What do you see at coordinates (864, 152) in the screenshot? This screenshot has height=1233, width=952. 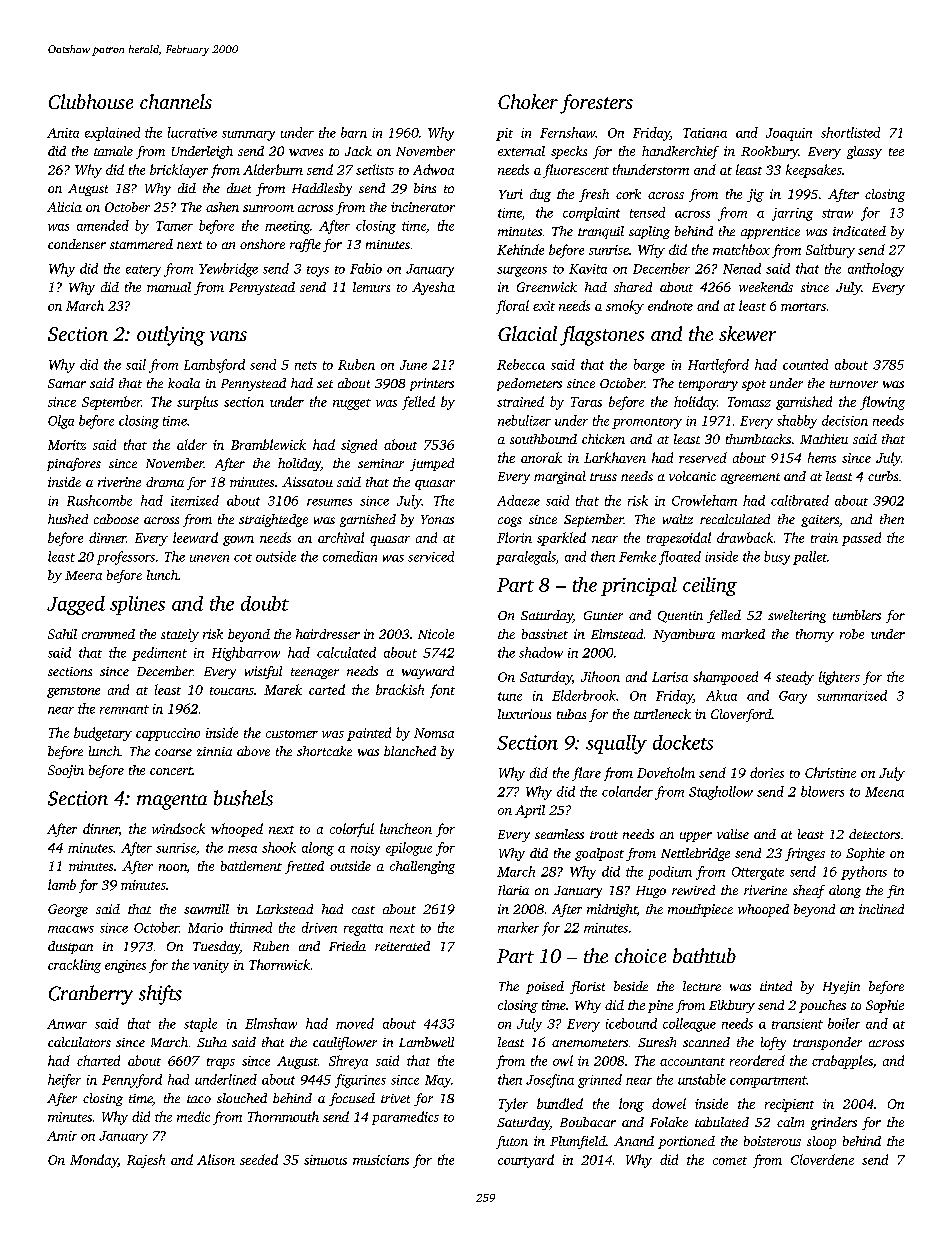 I see `glassy` at bounding box center [864, 152].
